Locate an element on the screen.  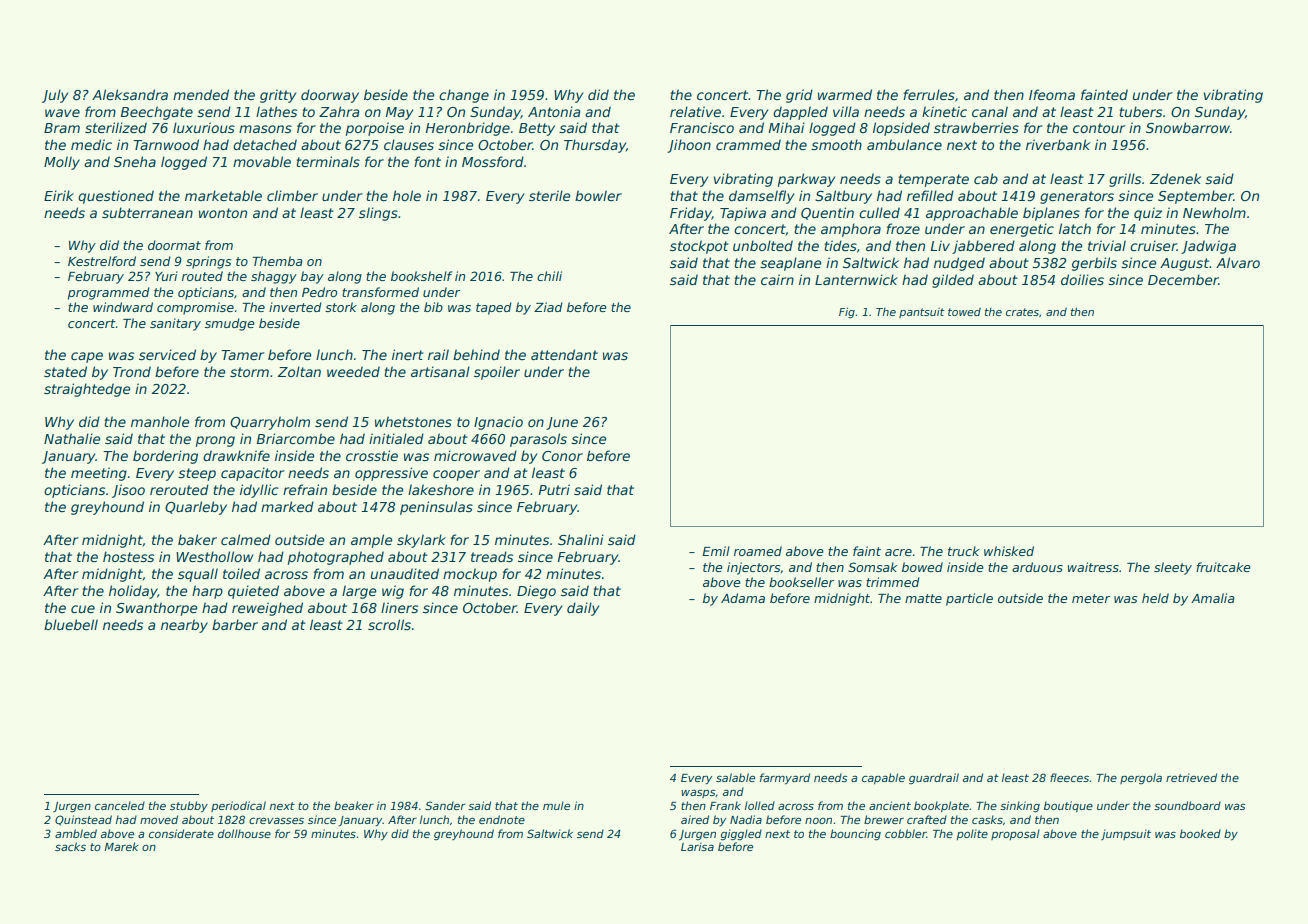
storm is located at coordinates (249, 372).
